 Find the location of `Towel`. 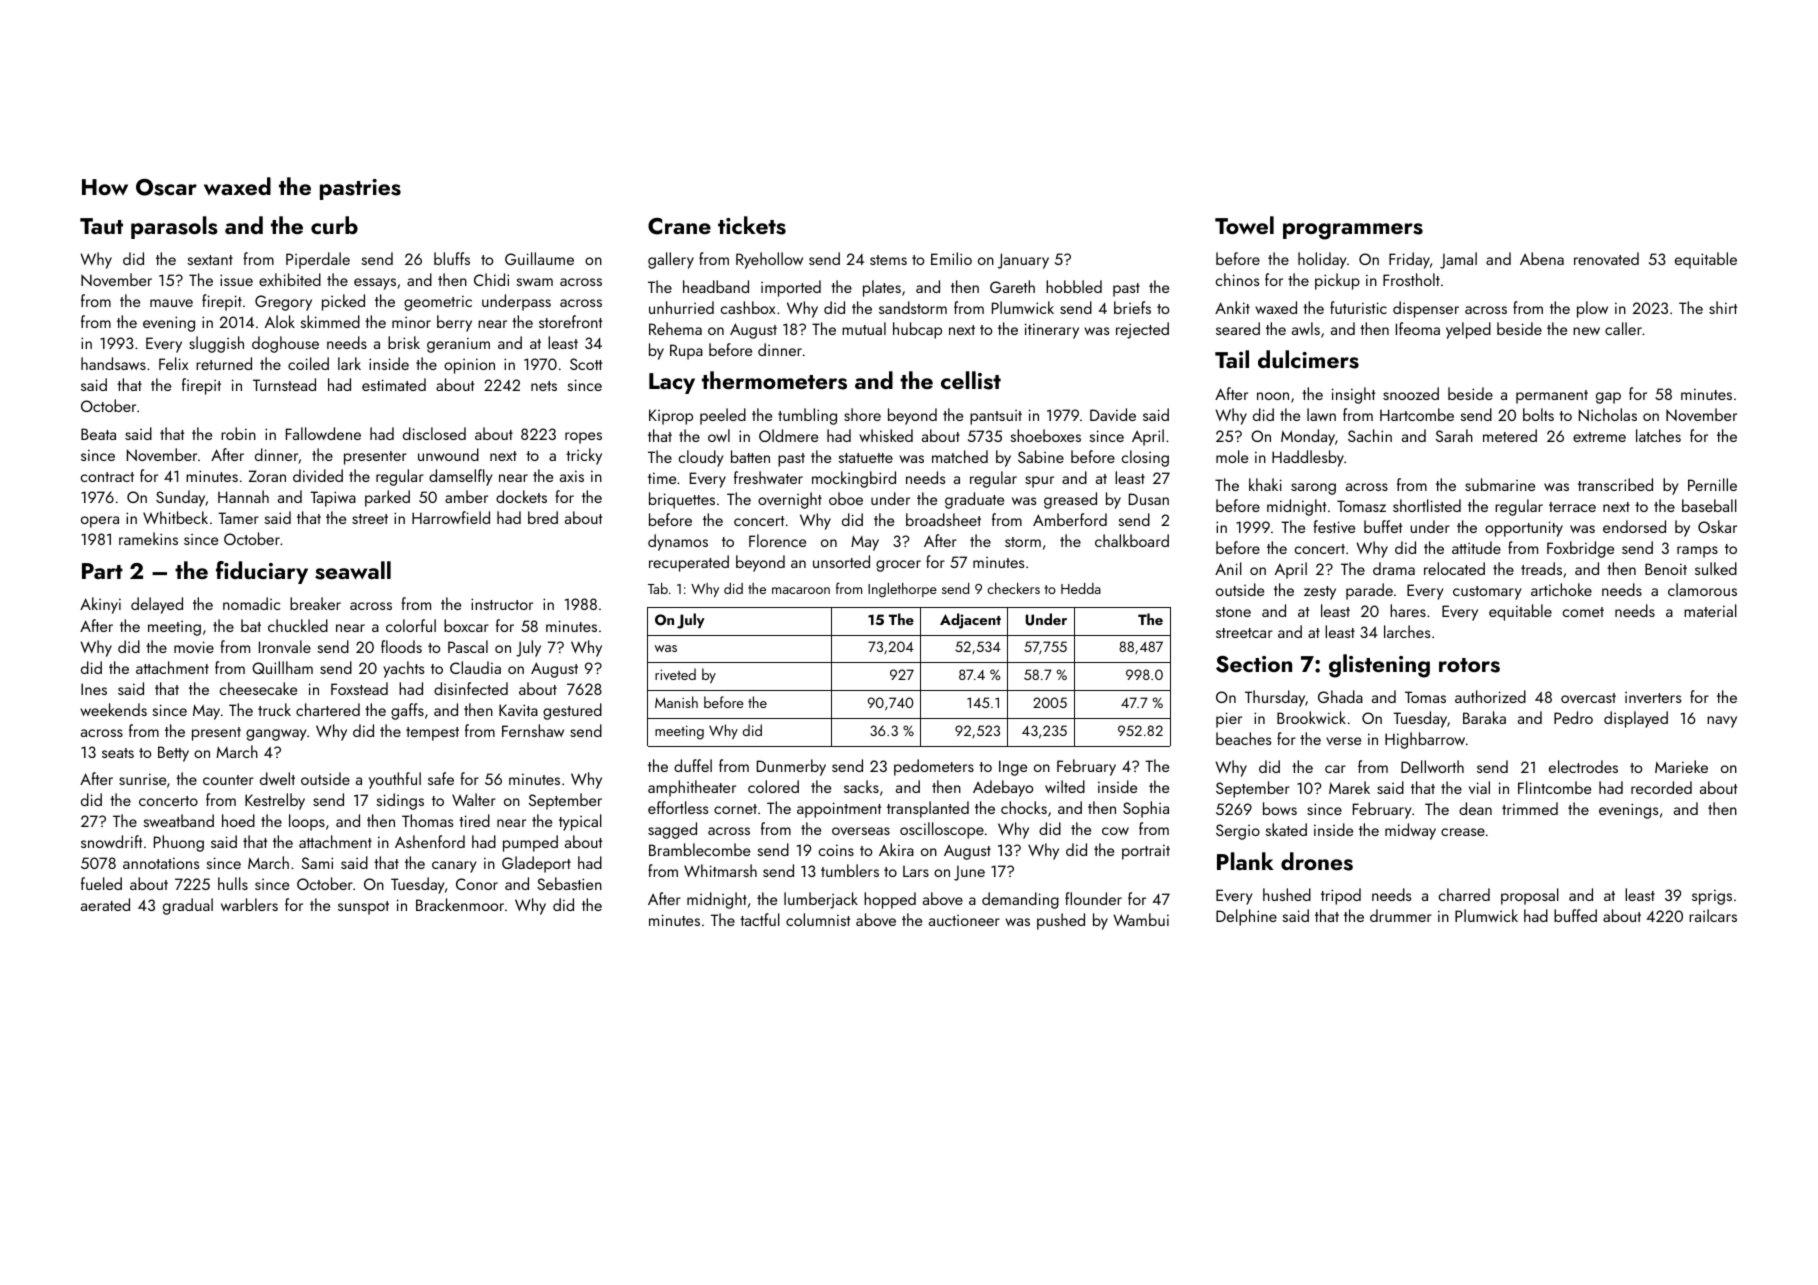

Towel is located at coordinates (1244, 225).
